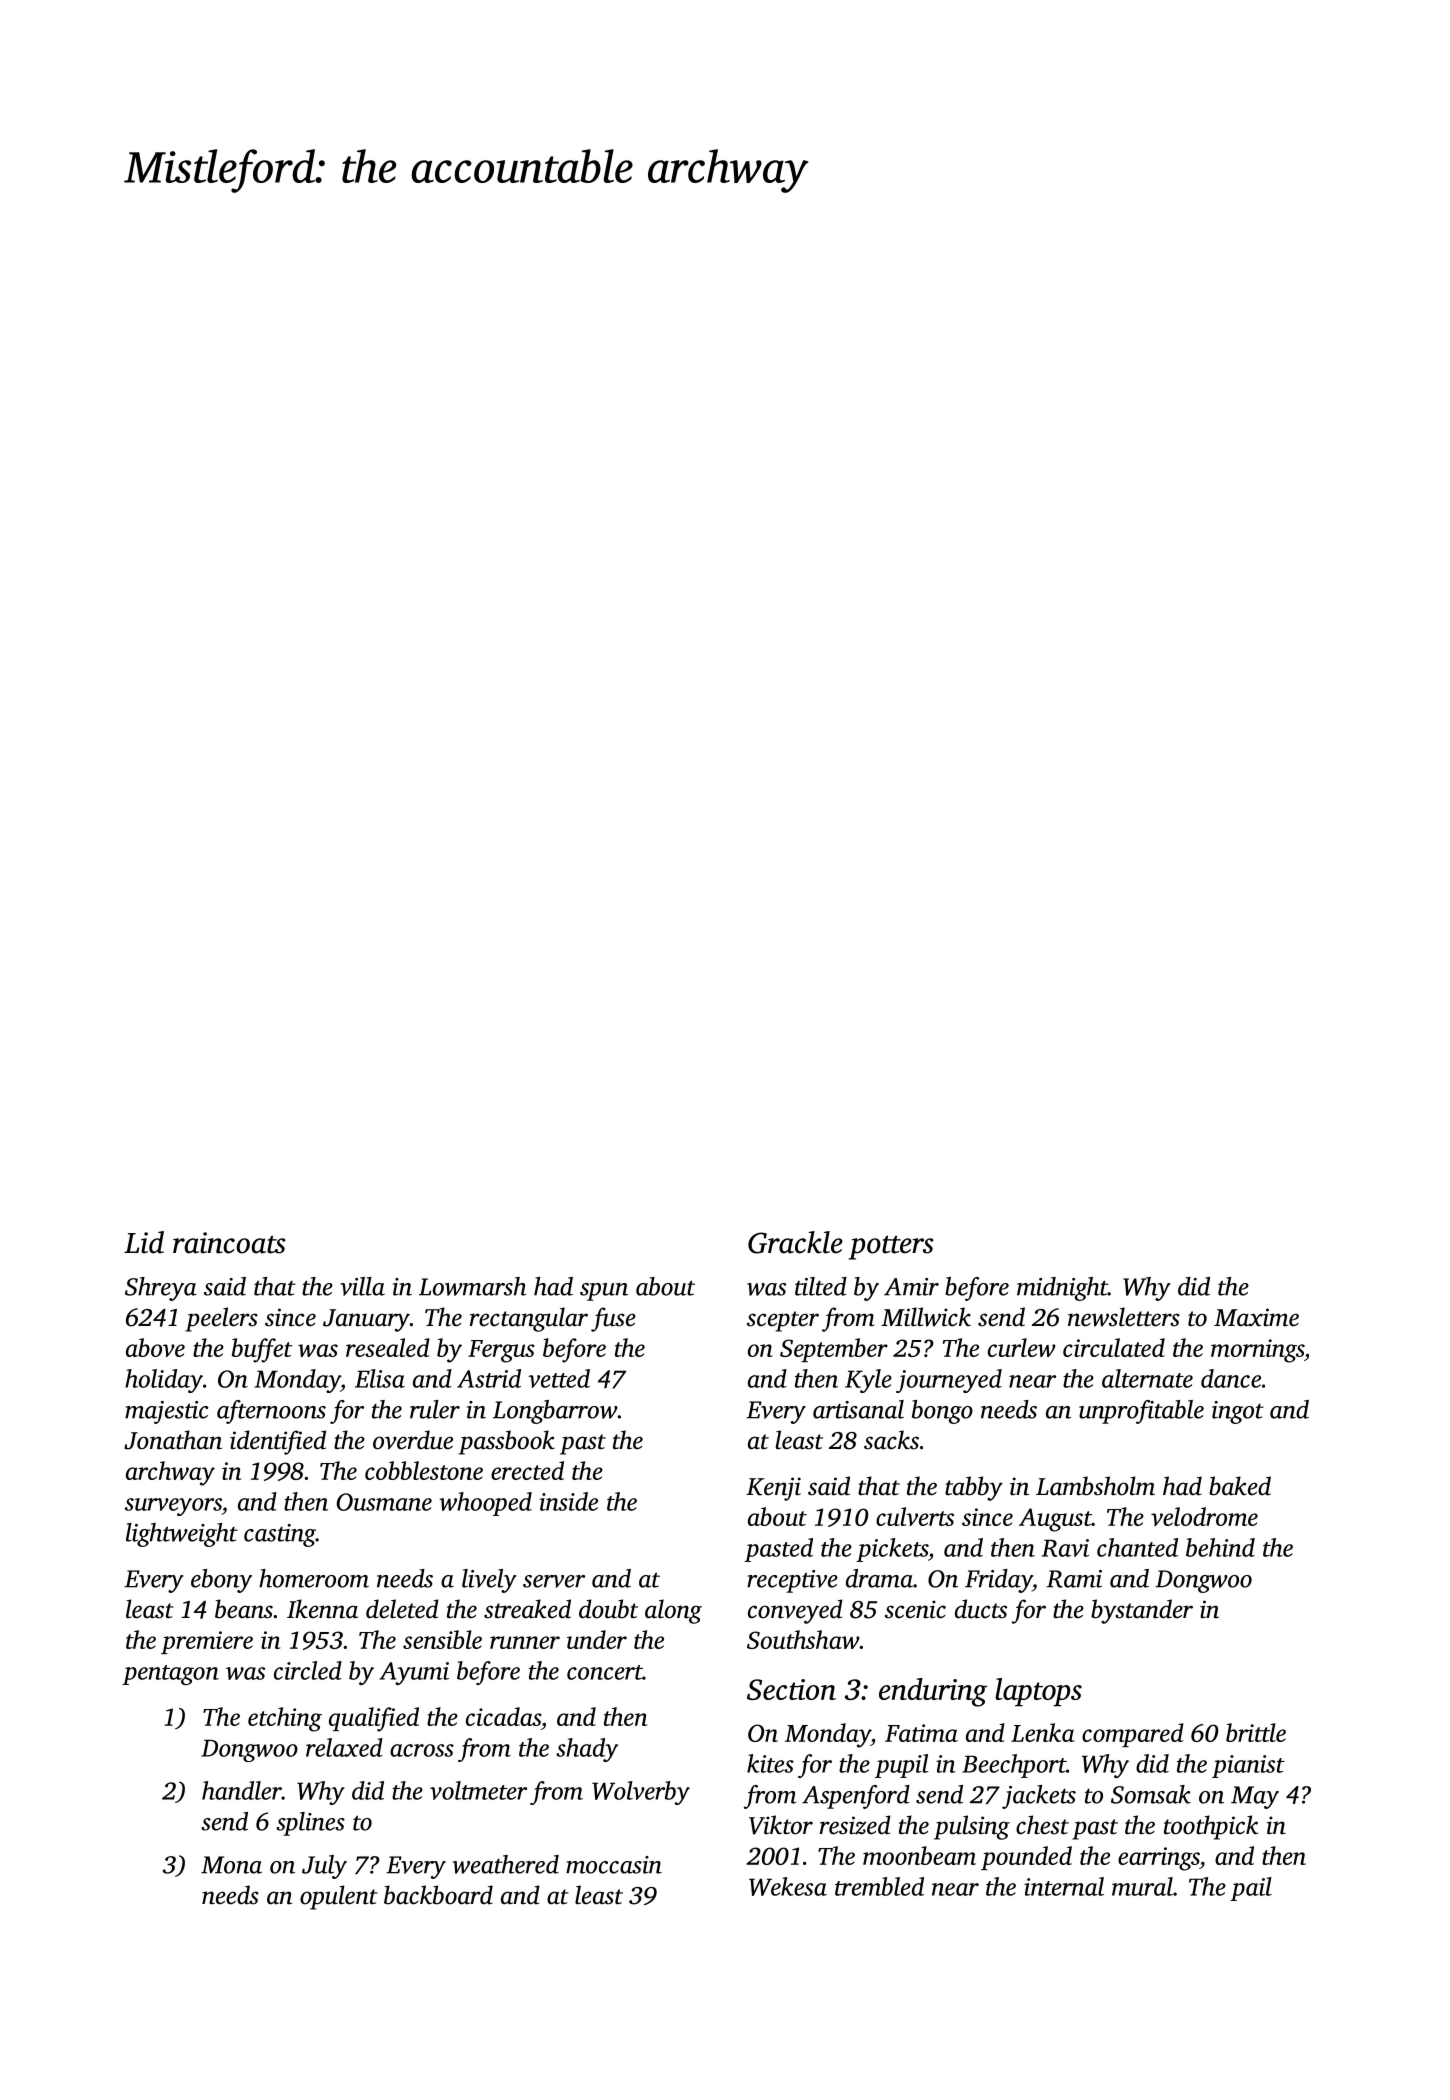 The height and width of the screenshot is (2100, 1450). Describe the element at coordinates (597, 1639) in the screenshot. I see `under` at that location.
